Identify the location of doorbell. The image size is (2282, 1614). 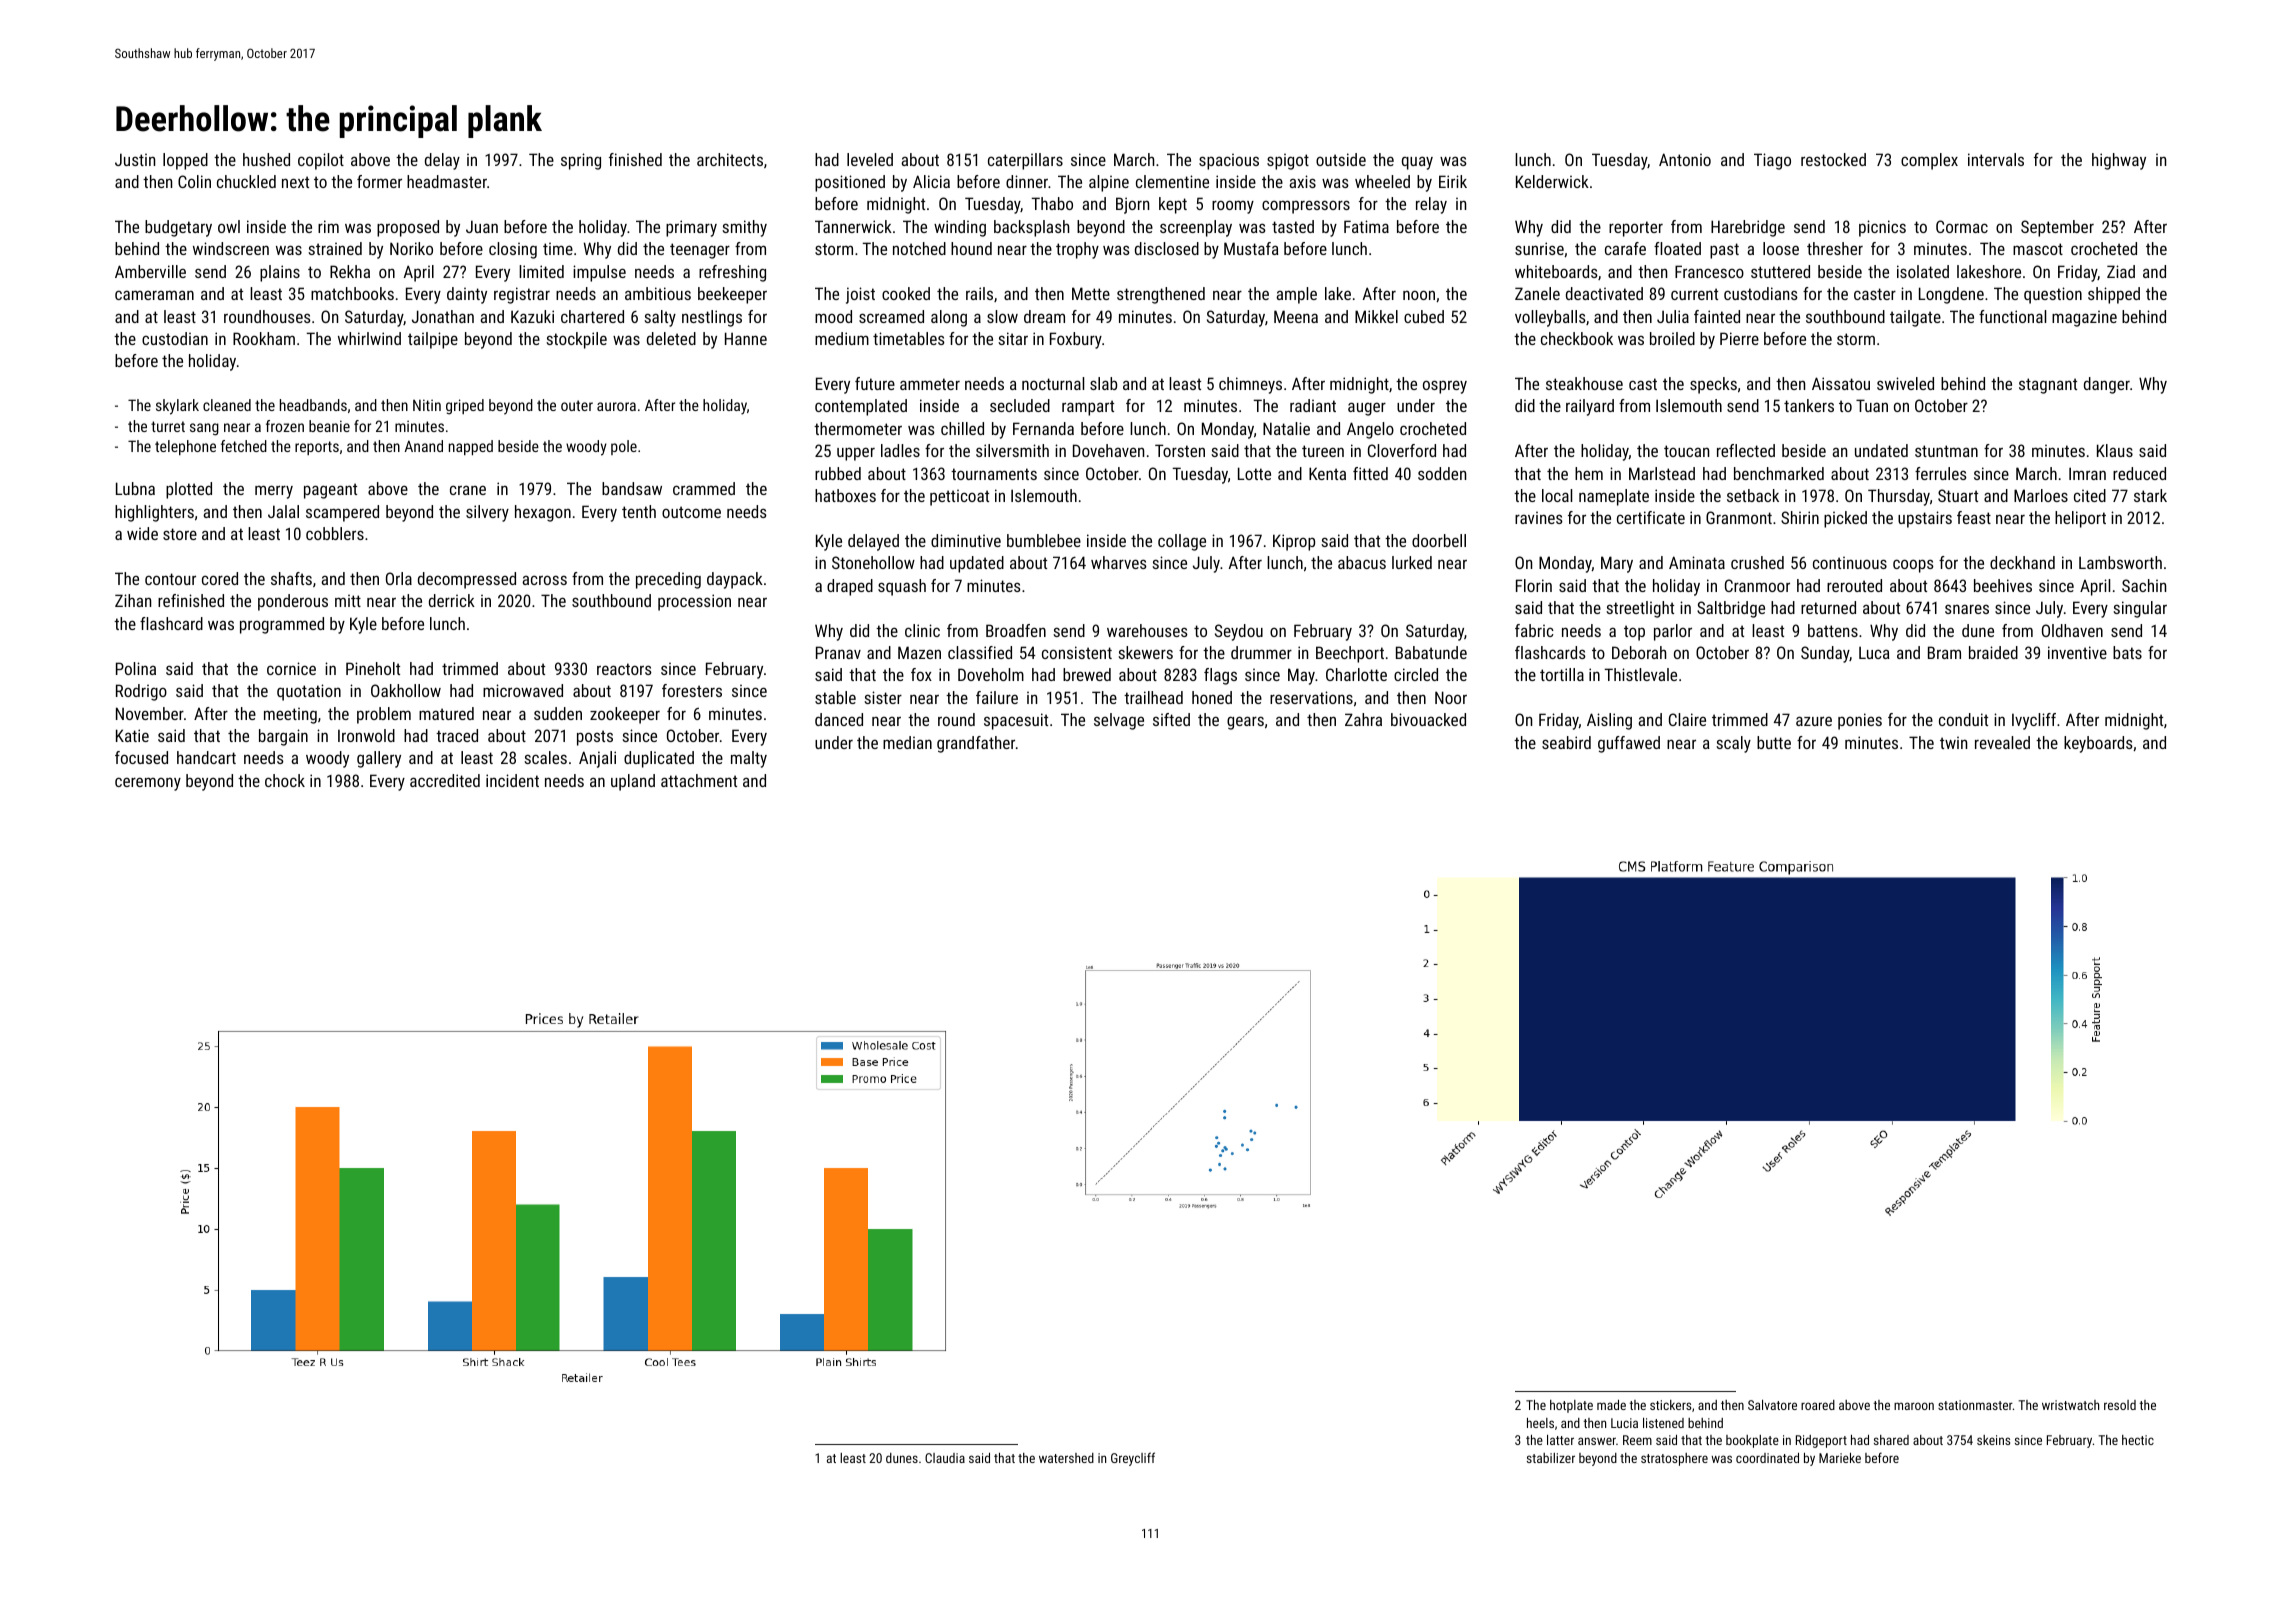
(1439, 540).
